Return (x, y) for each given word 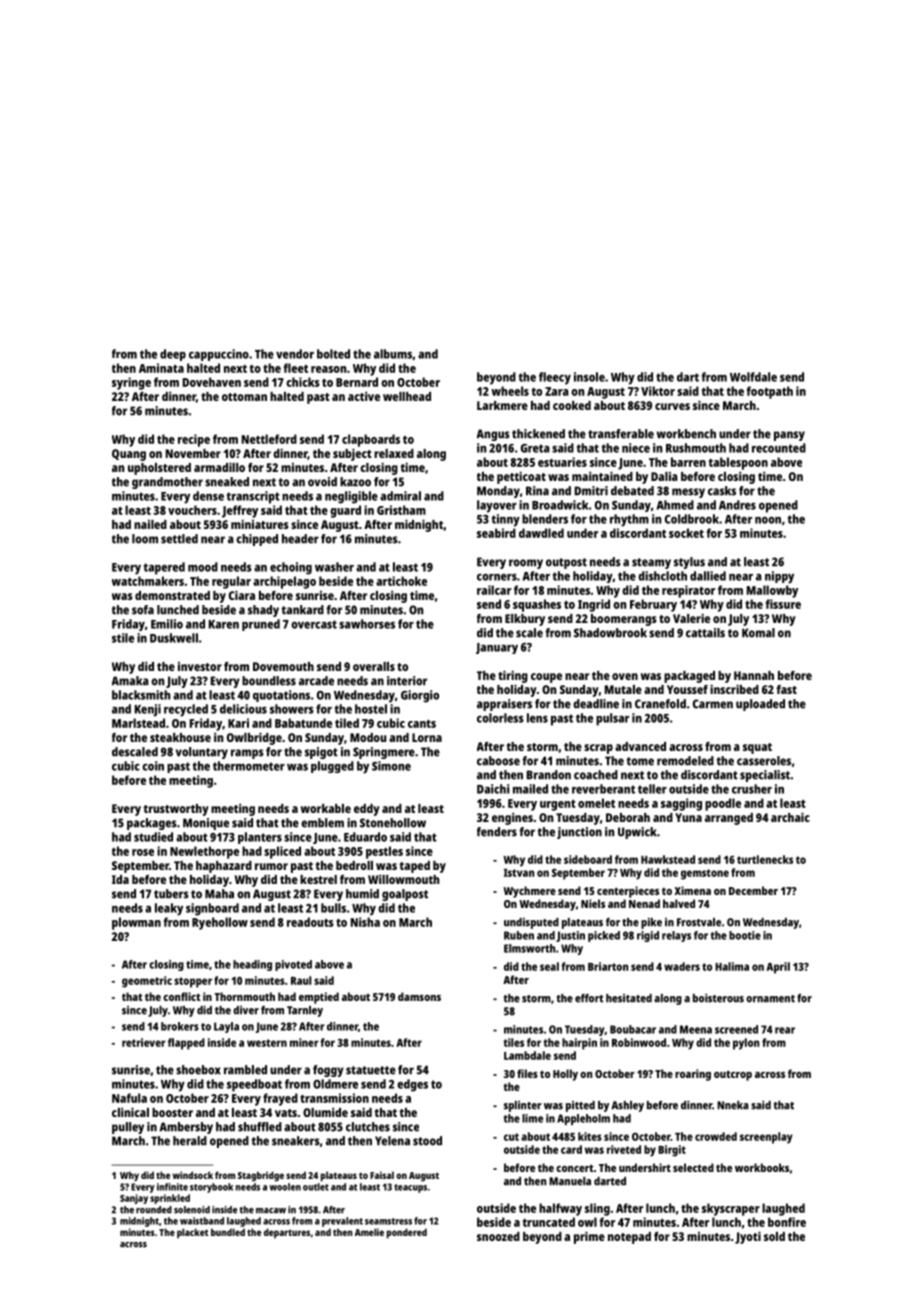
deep (173, 355)
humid (362, 894)
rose (143, 852)
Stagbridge (261, 1176)
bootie (745, 935)
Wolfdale (753, 377)
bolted (333, 354)
